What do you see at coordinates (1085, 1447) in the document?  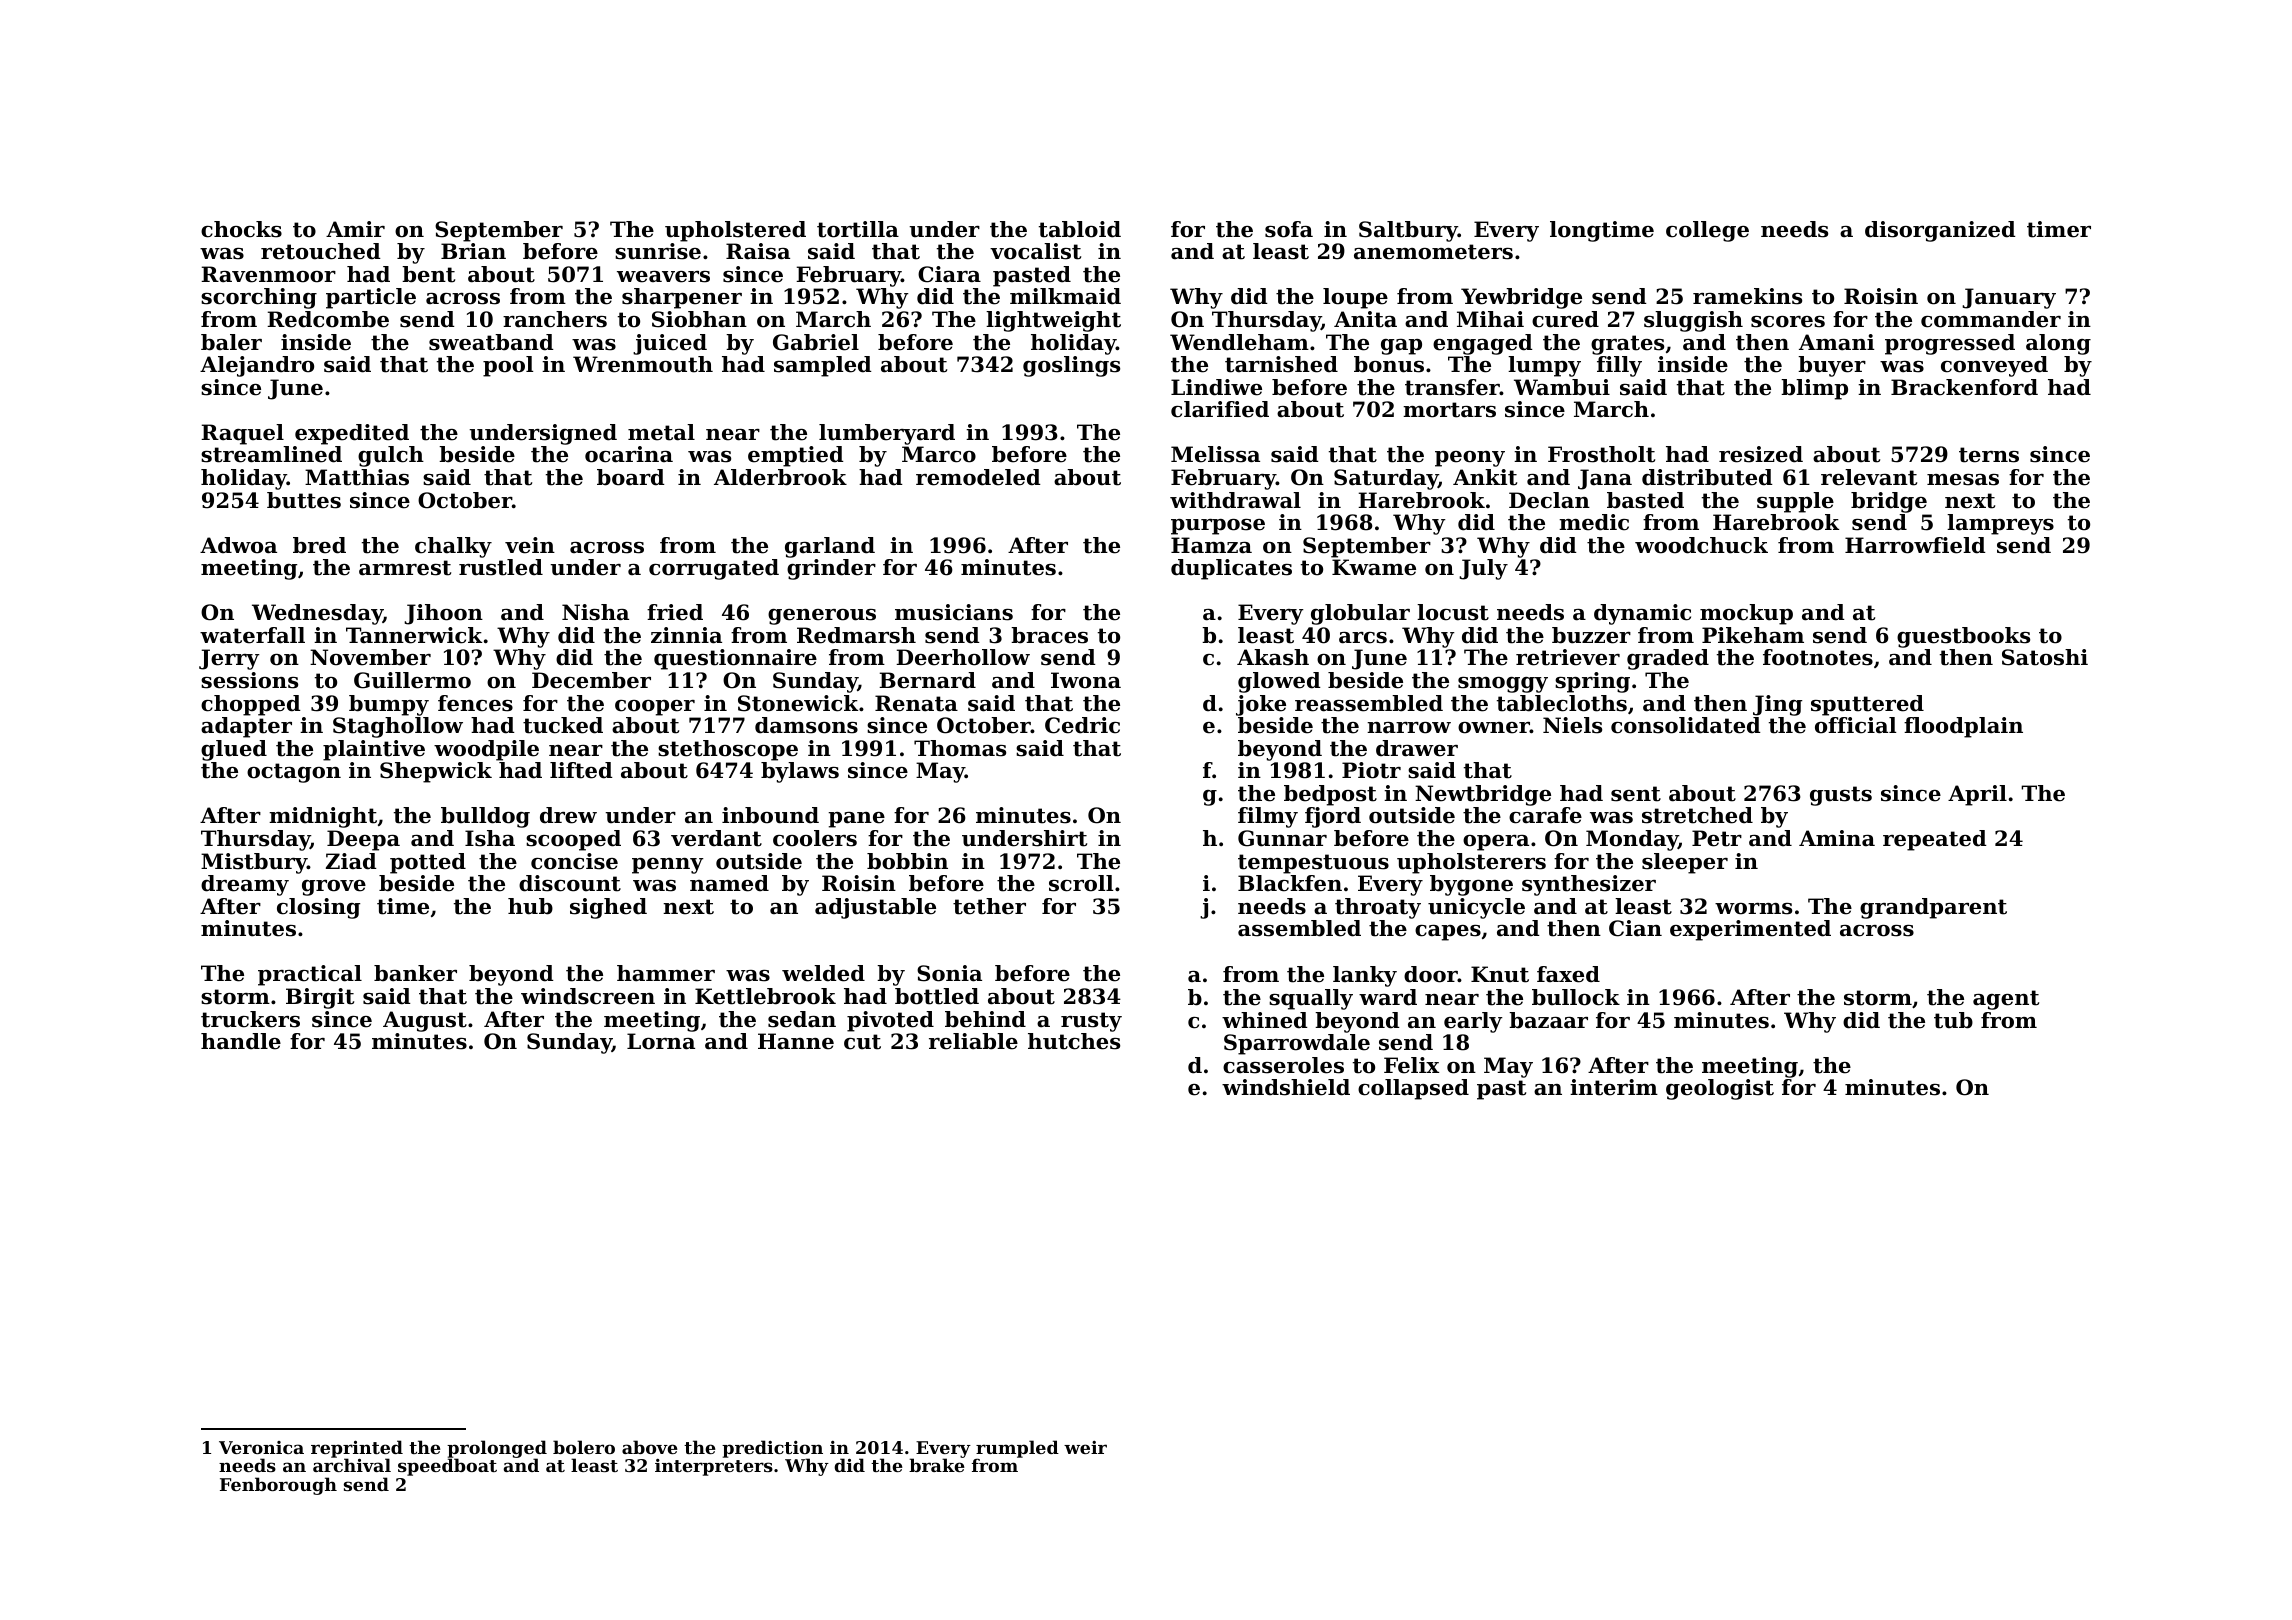 I see `weir` at bounding box center [1085, 1447].
